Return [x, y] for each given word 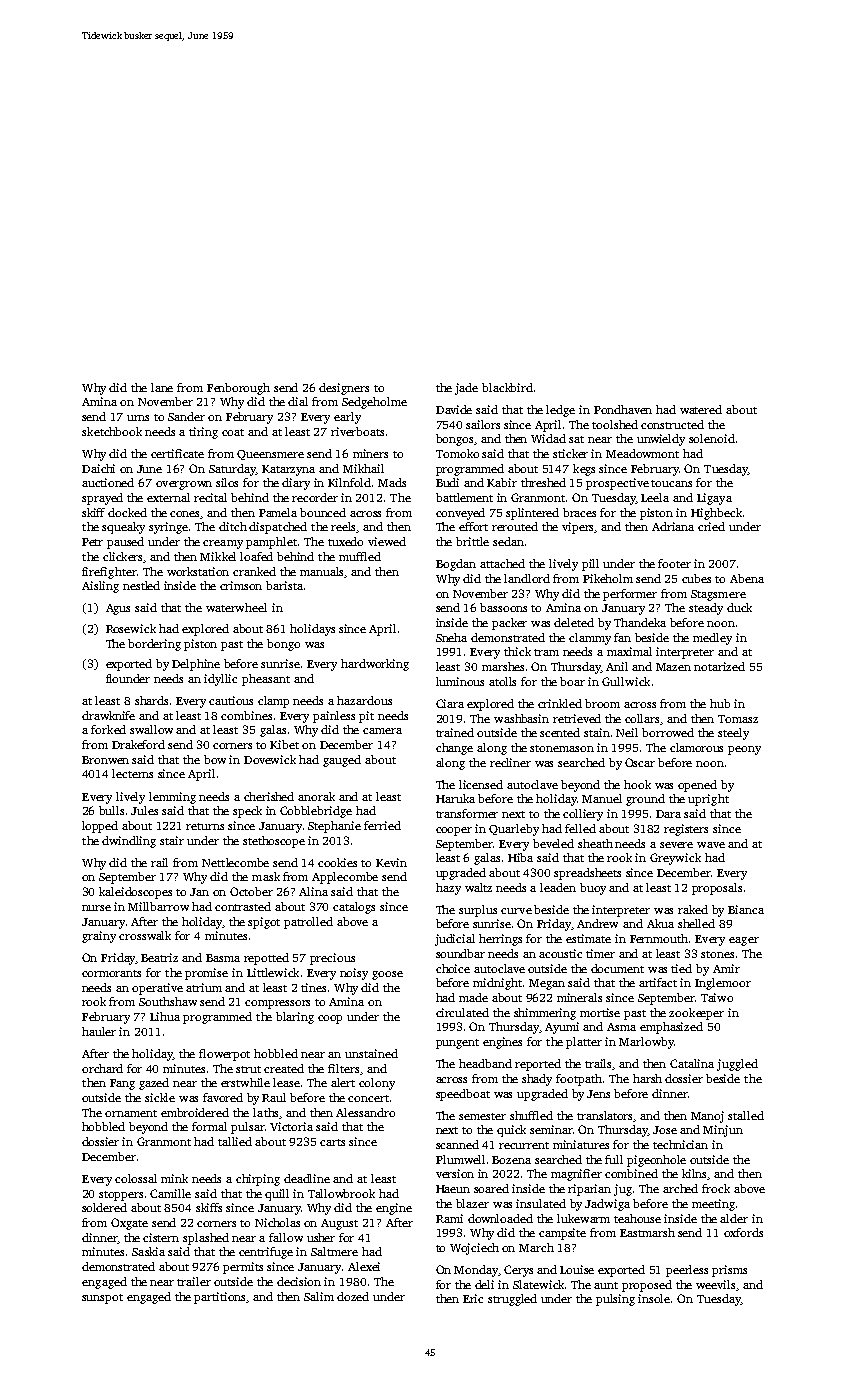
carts [332, 1142]
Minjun [723, 1131]
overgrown [184, 485]
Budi [447, 482]
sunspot [102, 1299]
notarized [719, 666]
